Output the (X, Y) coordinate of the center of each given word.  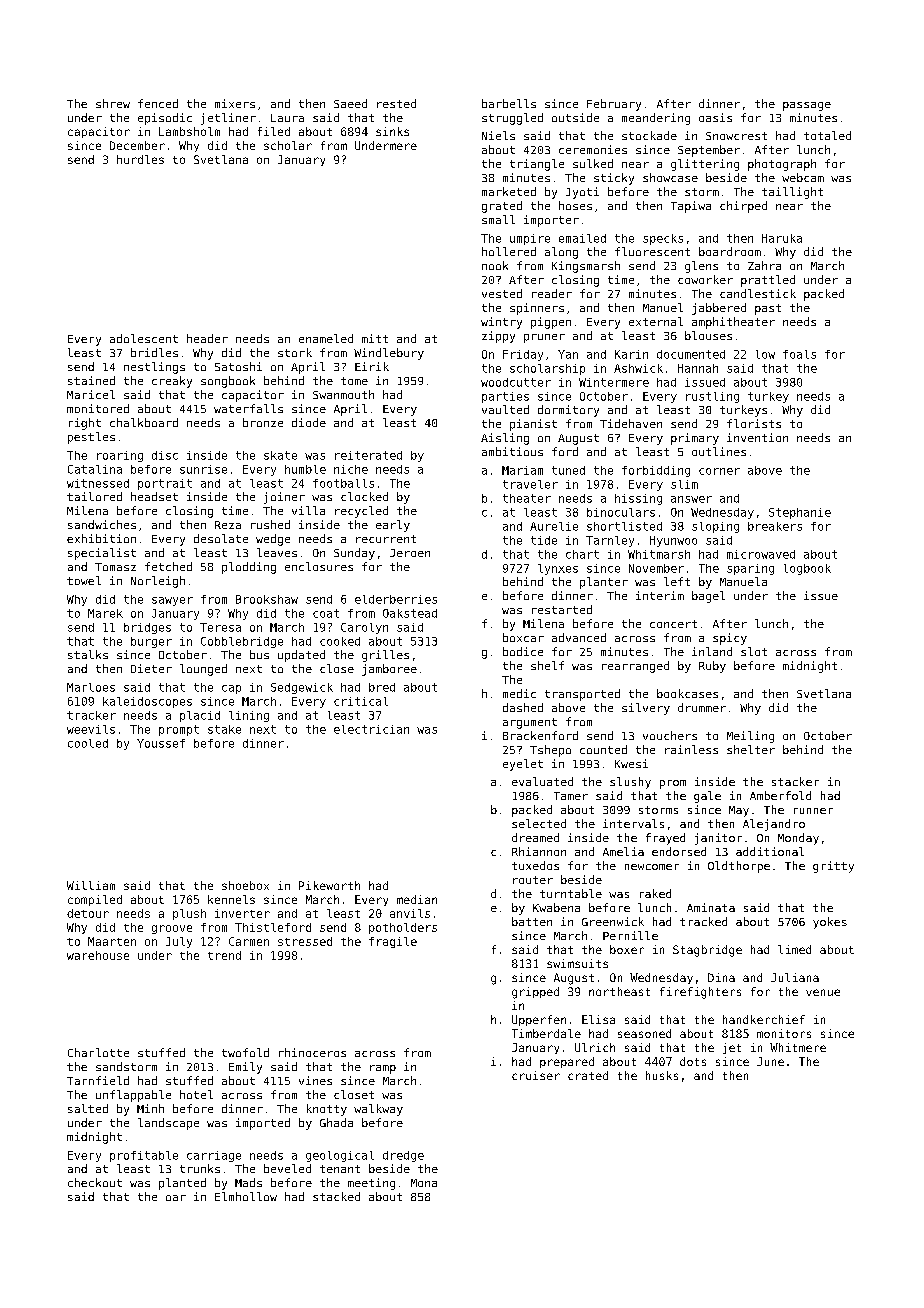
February (614, 105)
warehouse (98, 955)
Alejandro (774, 825)
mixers (235, 103)
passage (807, 106)
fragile (393, 942)
